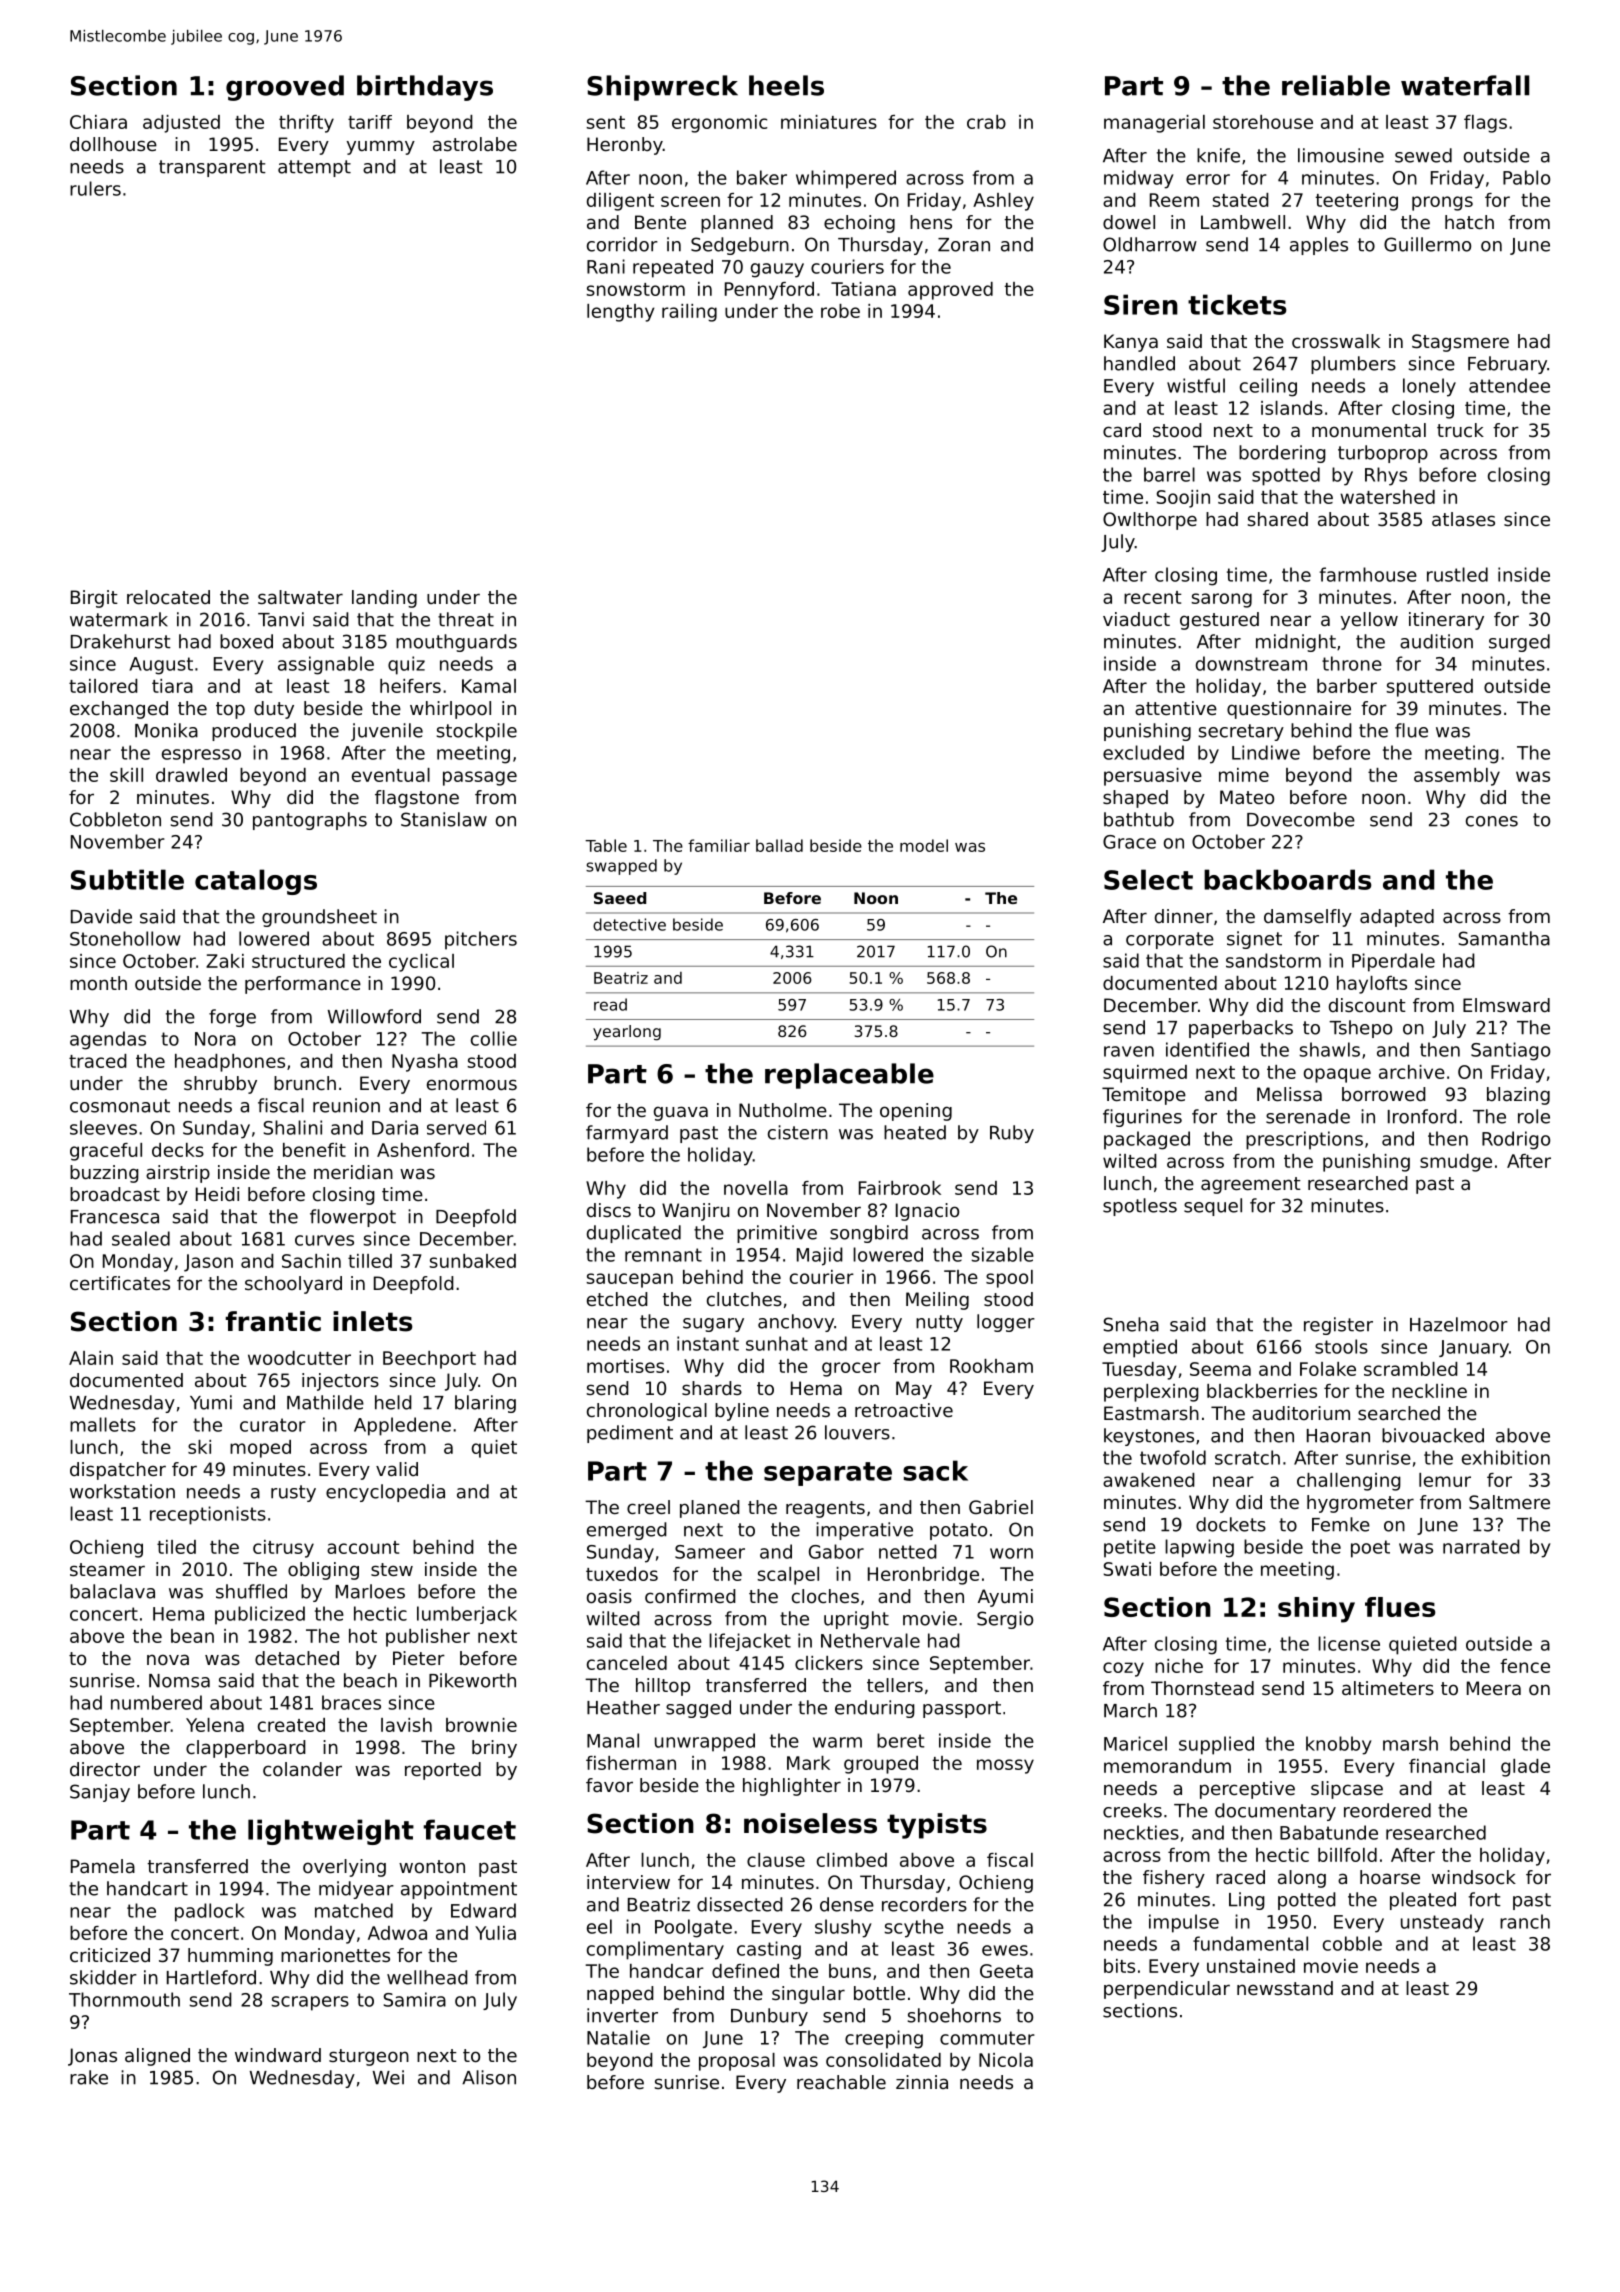 This page has width=1620, height=2292. Describe the element at coordinates (870, 1640) in the page. I see `Nethervale` at that location.
